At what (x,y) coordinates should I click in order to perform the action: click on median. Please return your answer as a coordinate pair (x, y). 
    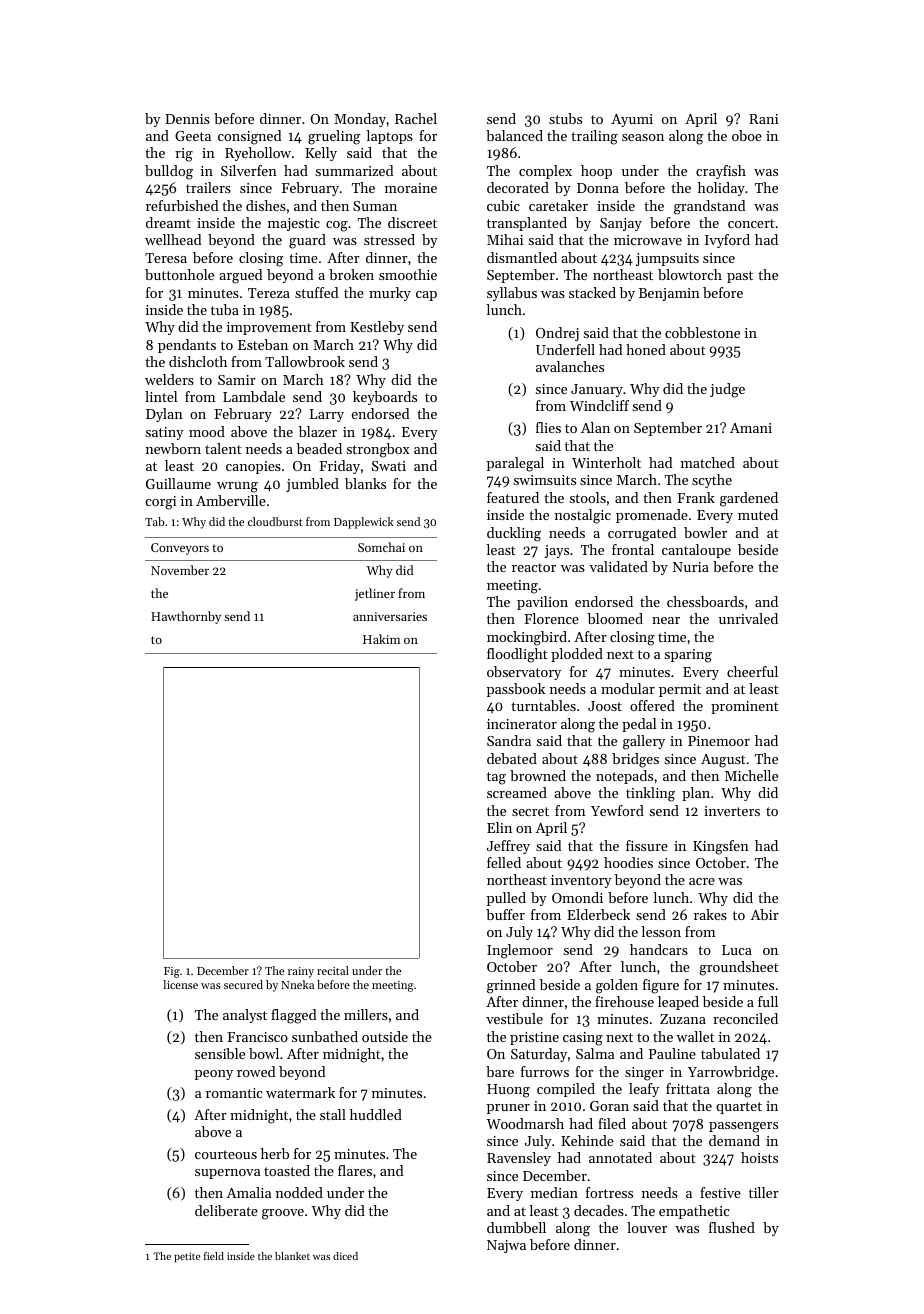
    Looking at the image, I should click on (554, 1192).
